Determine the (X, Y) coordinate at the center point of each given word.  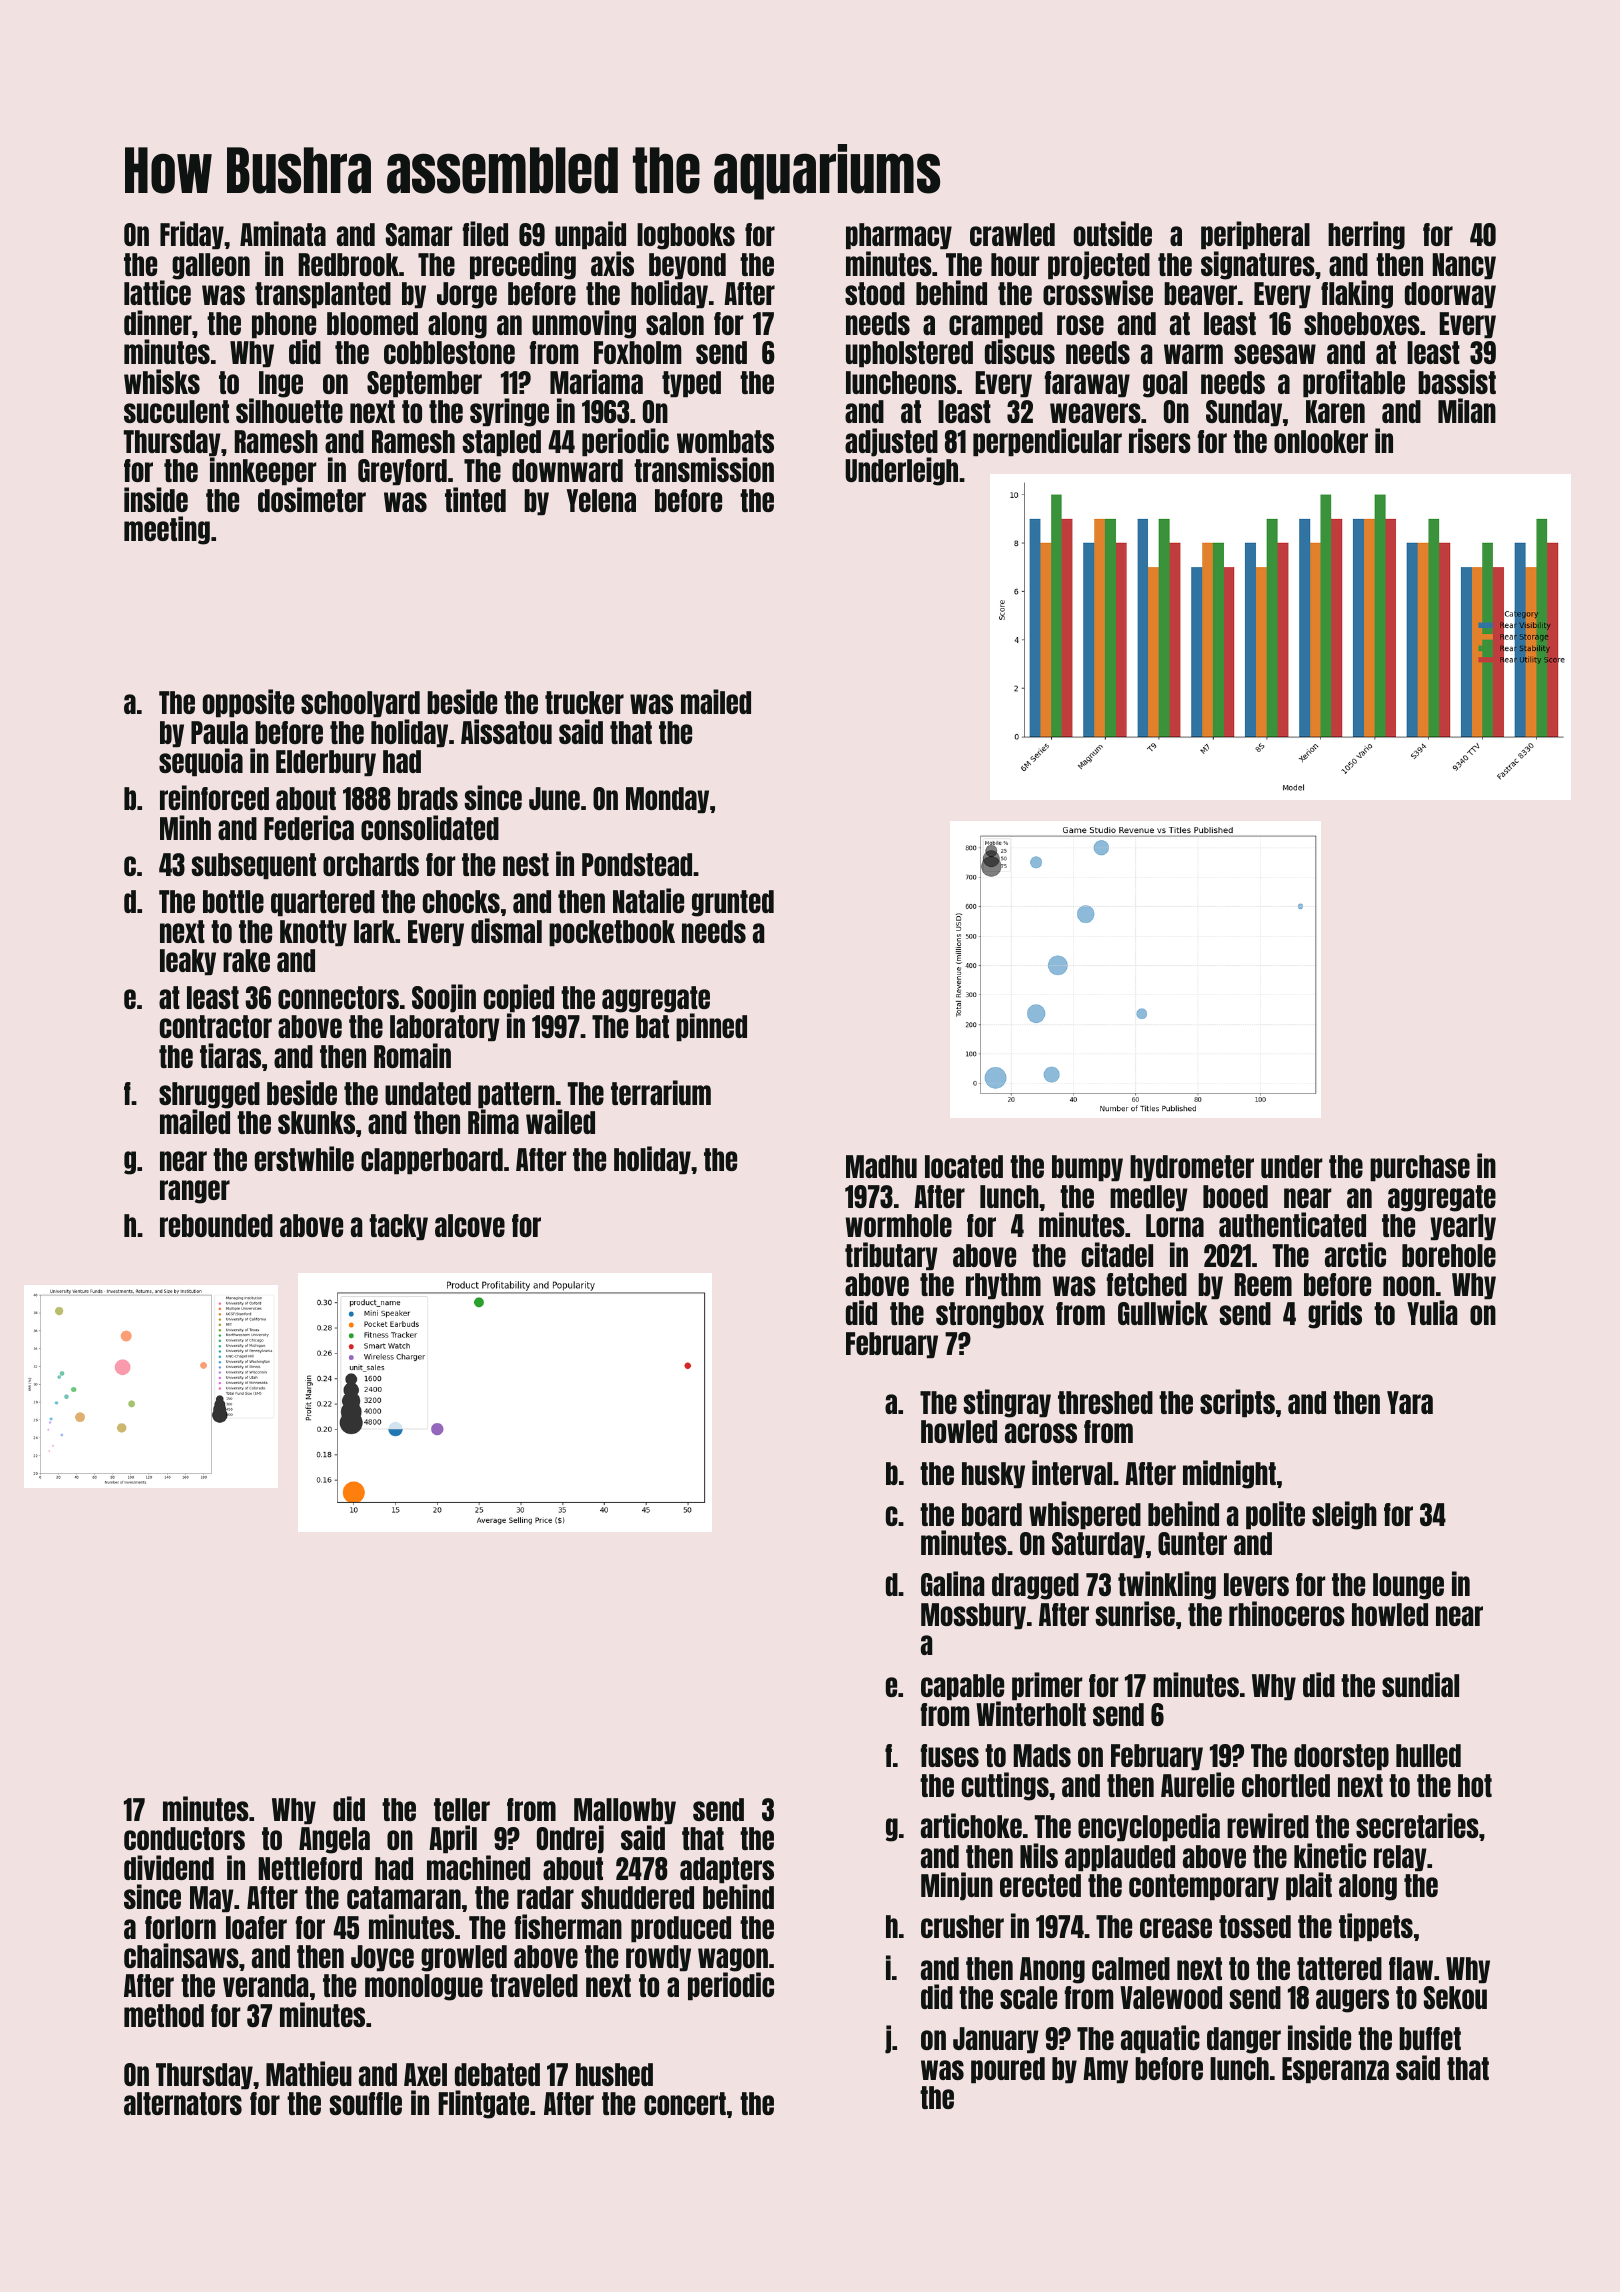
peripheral (1255, 235)
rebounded (216, 1225)
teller (462, 1809)
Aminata (283, 233)
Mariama (596, 381)
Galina (952, 1583)
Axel (425, 2074)
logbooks (686, 236)
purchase (1420, 1168)
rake (246, 960)
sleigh (1344, 1515)
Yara (1410, 1402)
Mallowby (625, 1811)
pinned (711, 1027)
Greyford (402, 472)
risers (1160, 440)
